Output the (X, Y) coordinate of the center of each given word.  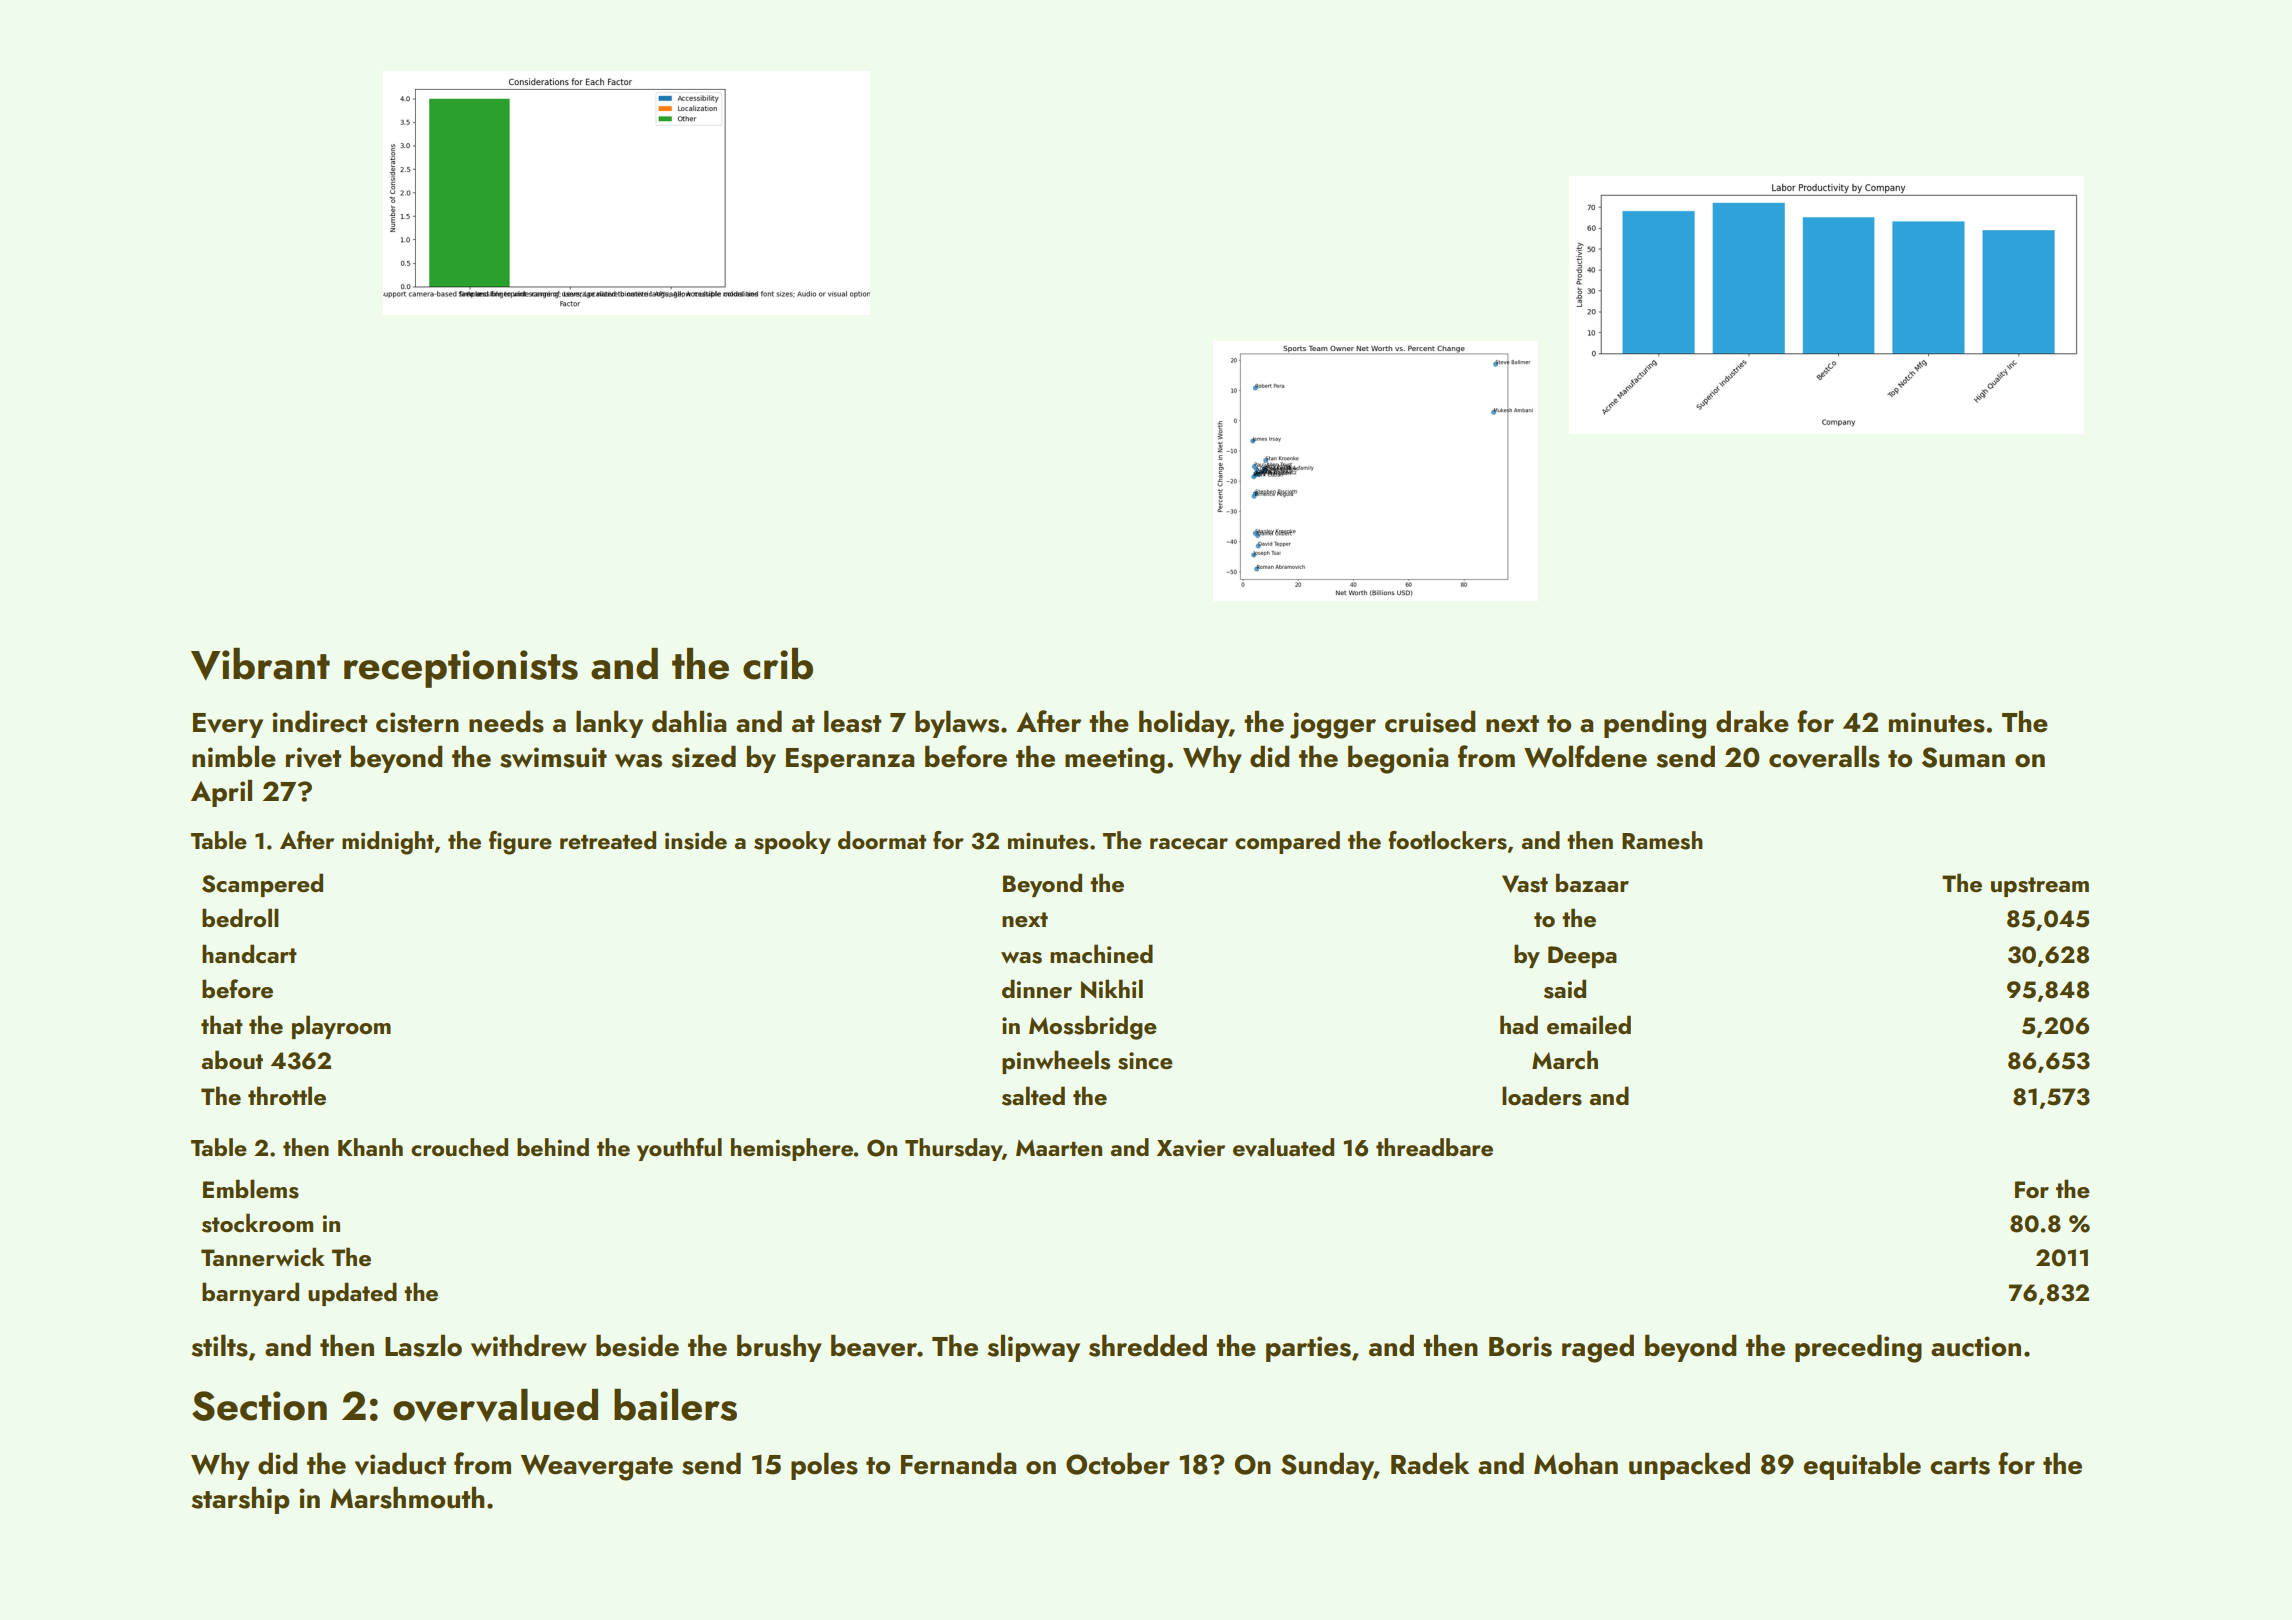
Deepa (1582, 957)
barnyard (250, 1294)
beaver (874, 1345)
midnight (388, 843)
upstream (2040, 887)
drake (1752, 721)
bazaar (1592, 882)
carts (1960, 1466)
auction (1976, 1346)
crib (778, 664)
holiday (1184, 724)
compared (1287, 842)
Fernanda (958, 1463)
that (222, 1024)
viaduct (400, 1463)
